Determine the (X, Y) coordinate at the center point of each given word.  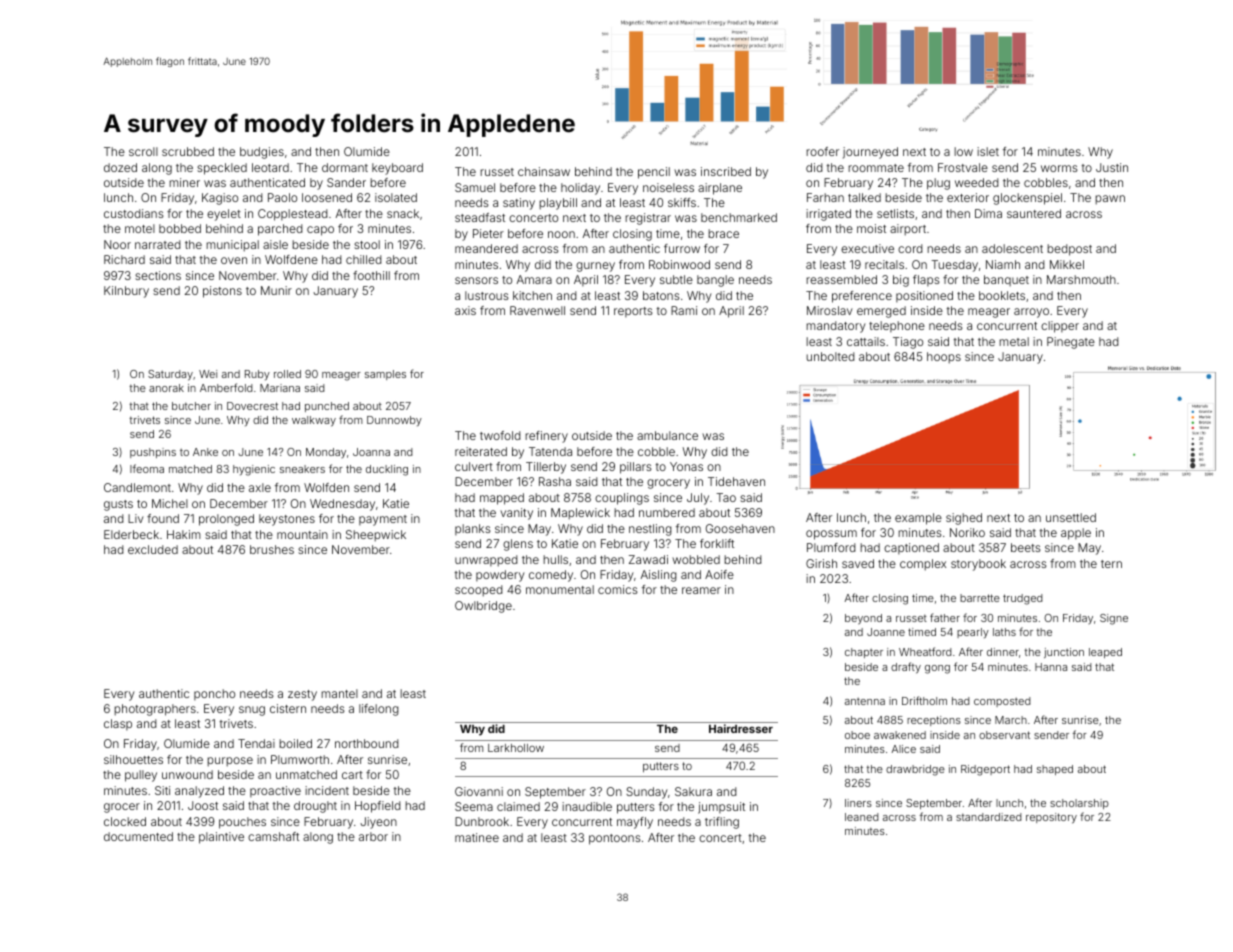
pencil (654, 173)
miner (184, 182)
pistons (222, 292)
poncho (214, 694)
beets (1026, 547)
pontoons (615, 839)
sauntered (1034, 213)
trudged (1023, 599)
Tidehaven (736, 481)
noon (561, 234)
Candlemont (137, 487)
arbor (373, 836)
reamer (701, 590)
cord (910, 248)
